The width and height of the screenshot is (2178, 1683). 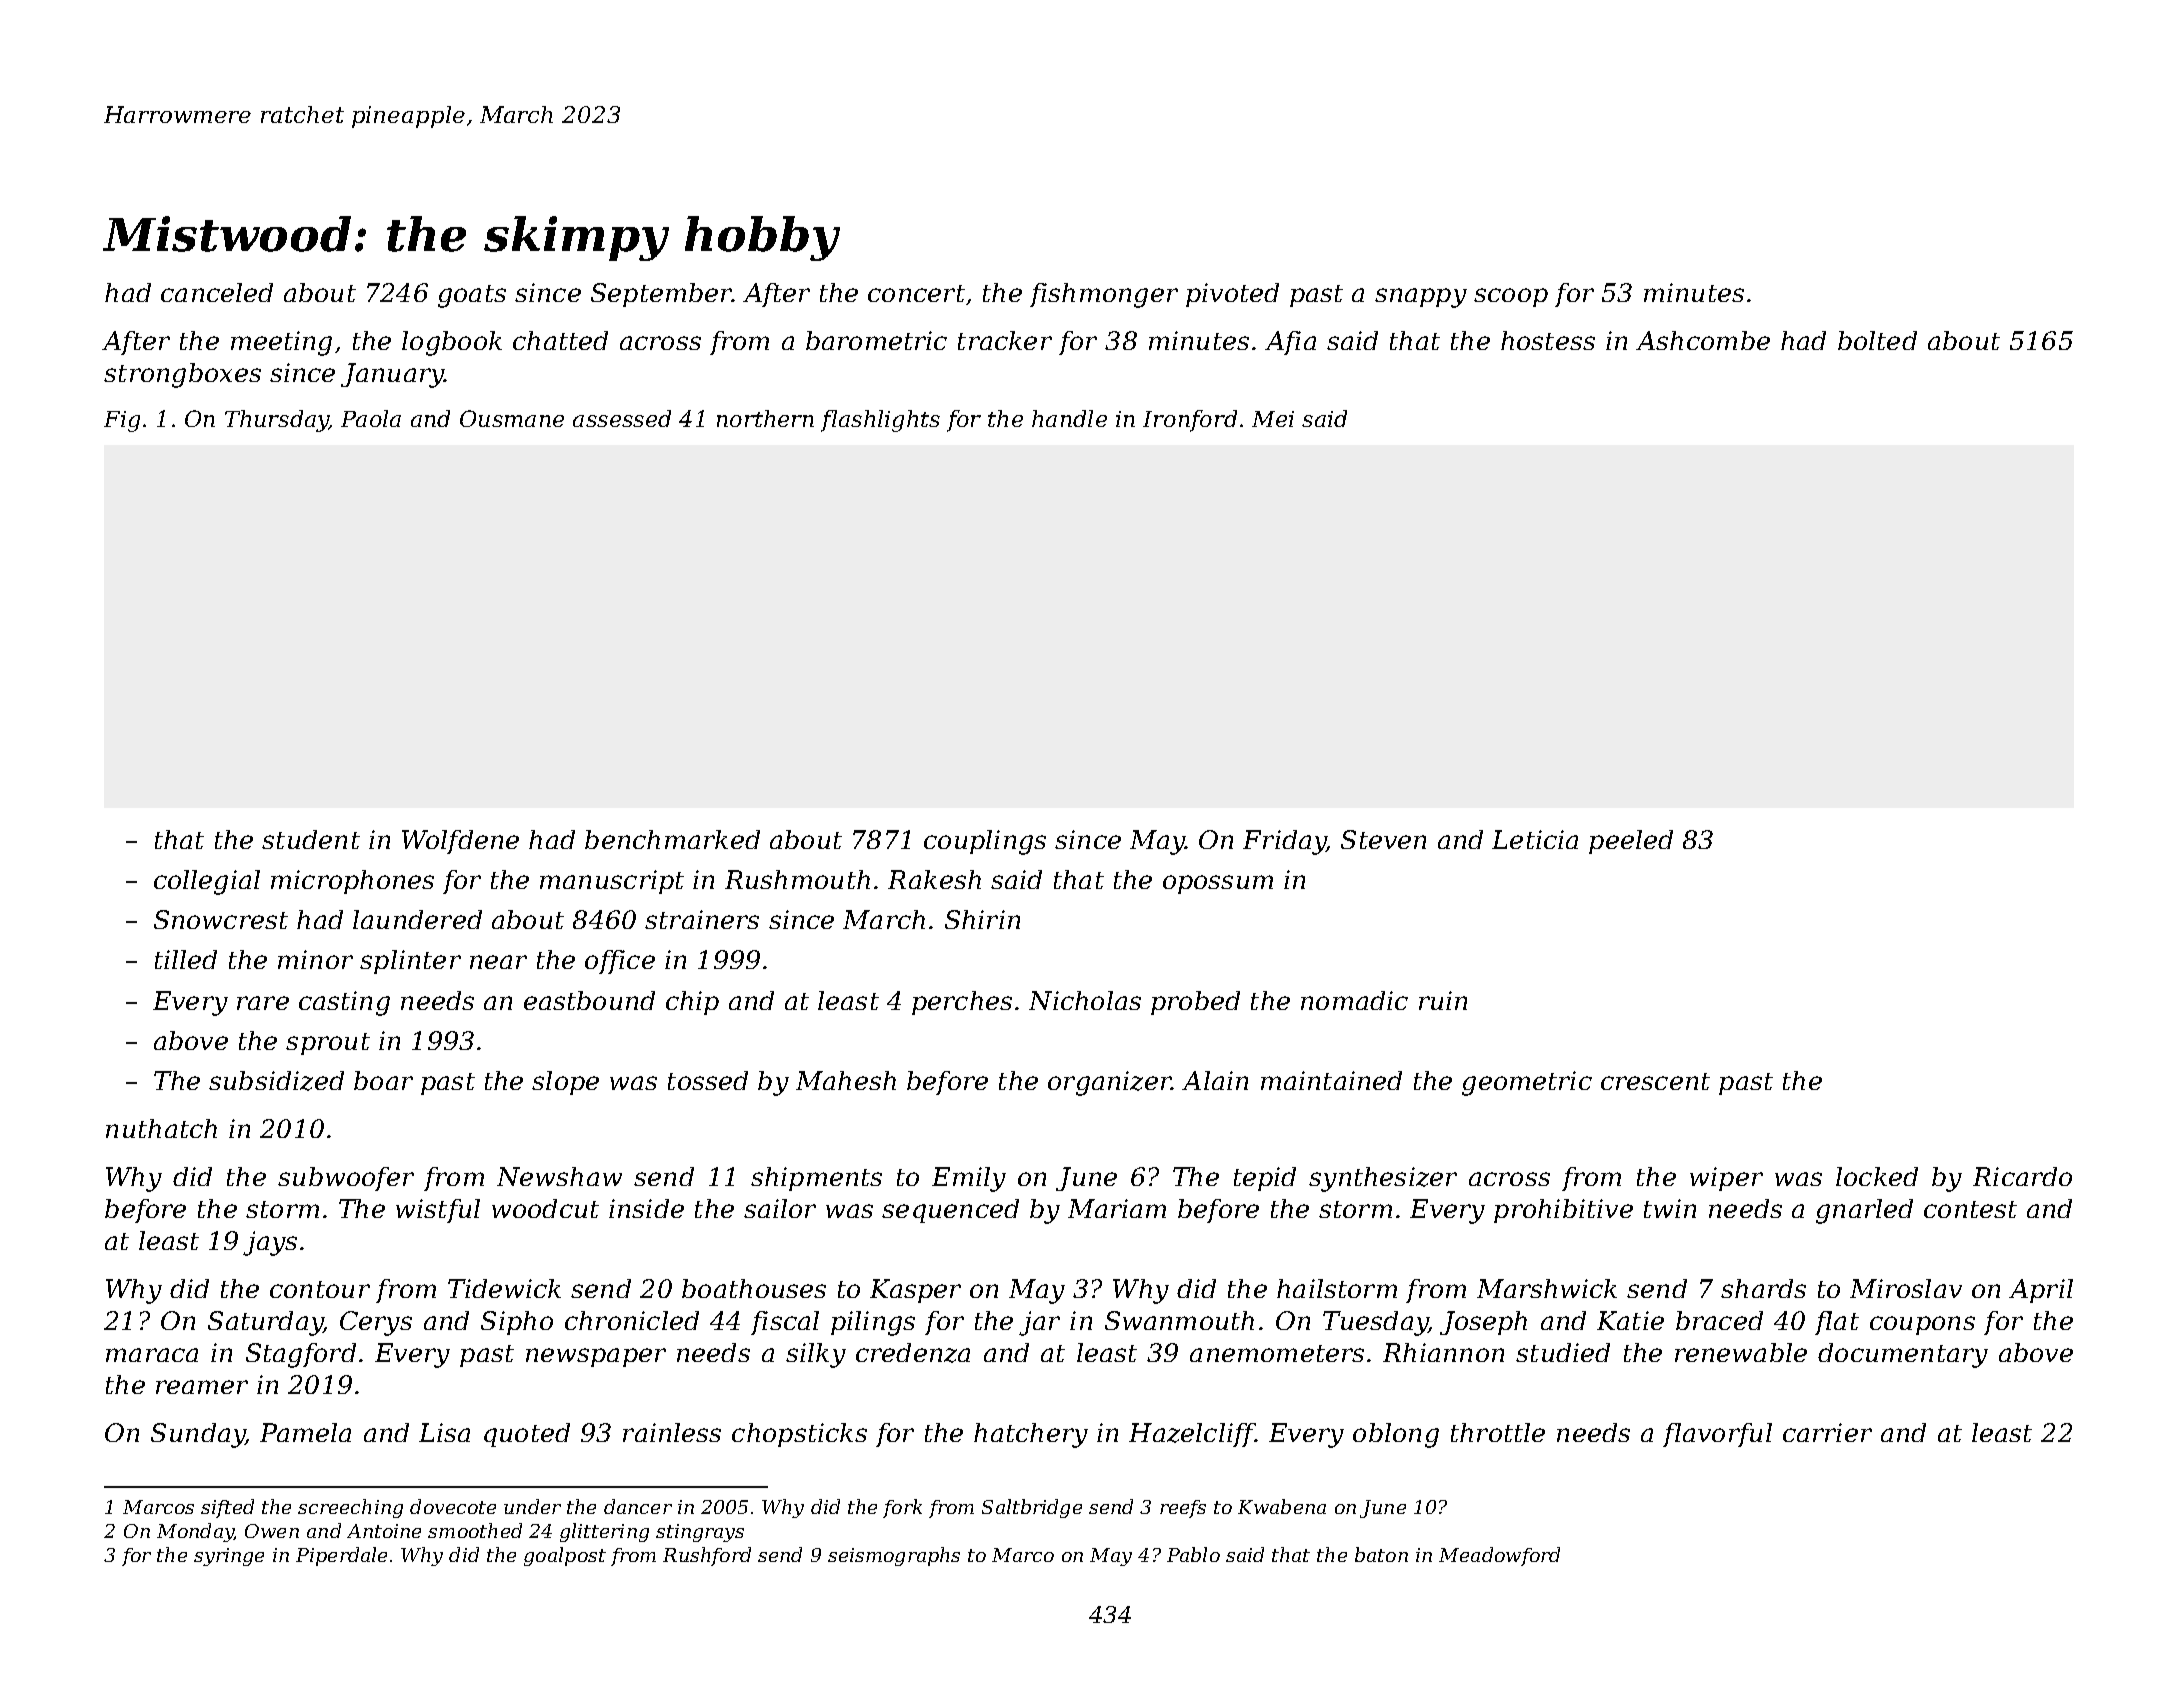 What do you see at coordinates (1190, 421) in the screenshot?
I see `Ironford` at bounding box center [1190, 421].
